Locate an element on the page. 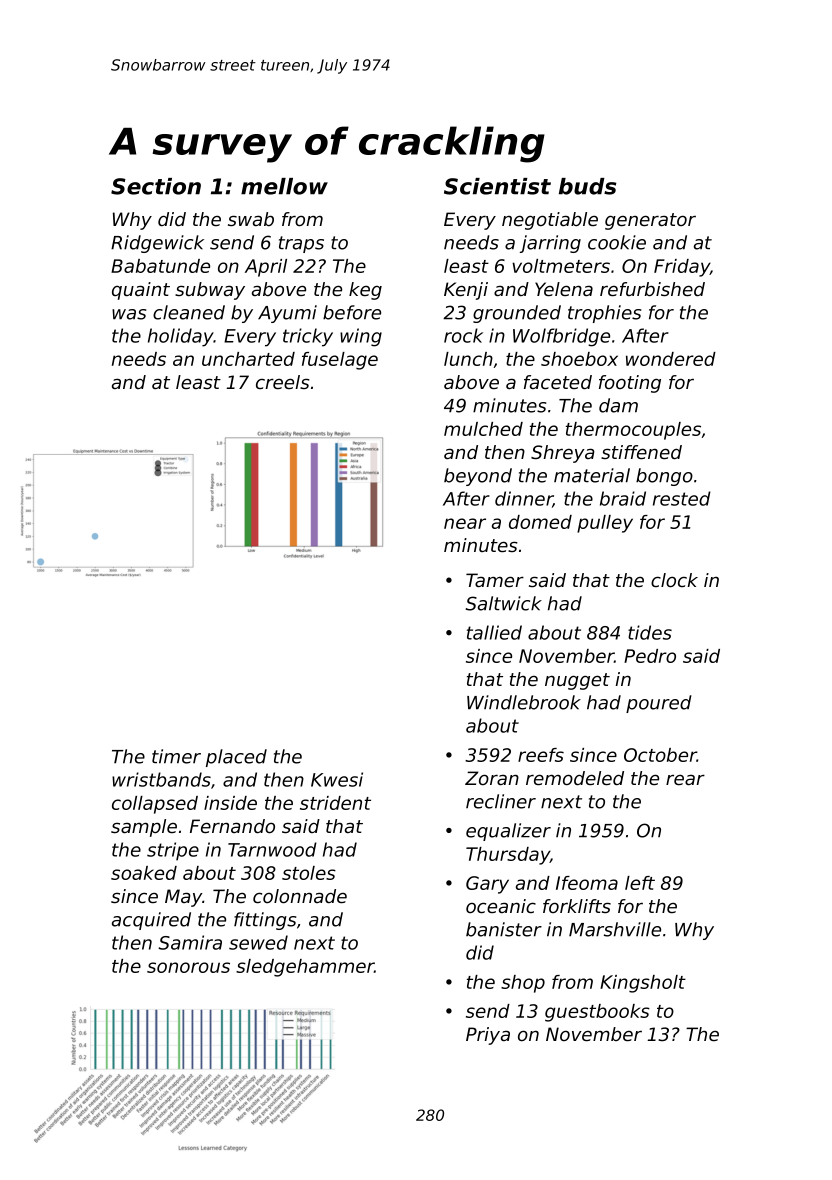 This document has height=1180, width=832. swab is located at coordinates (251, 219).
